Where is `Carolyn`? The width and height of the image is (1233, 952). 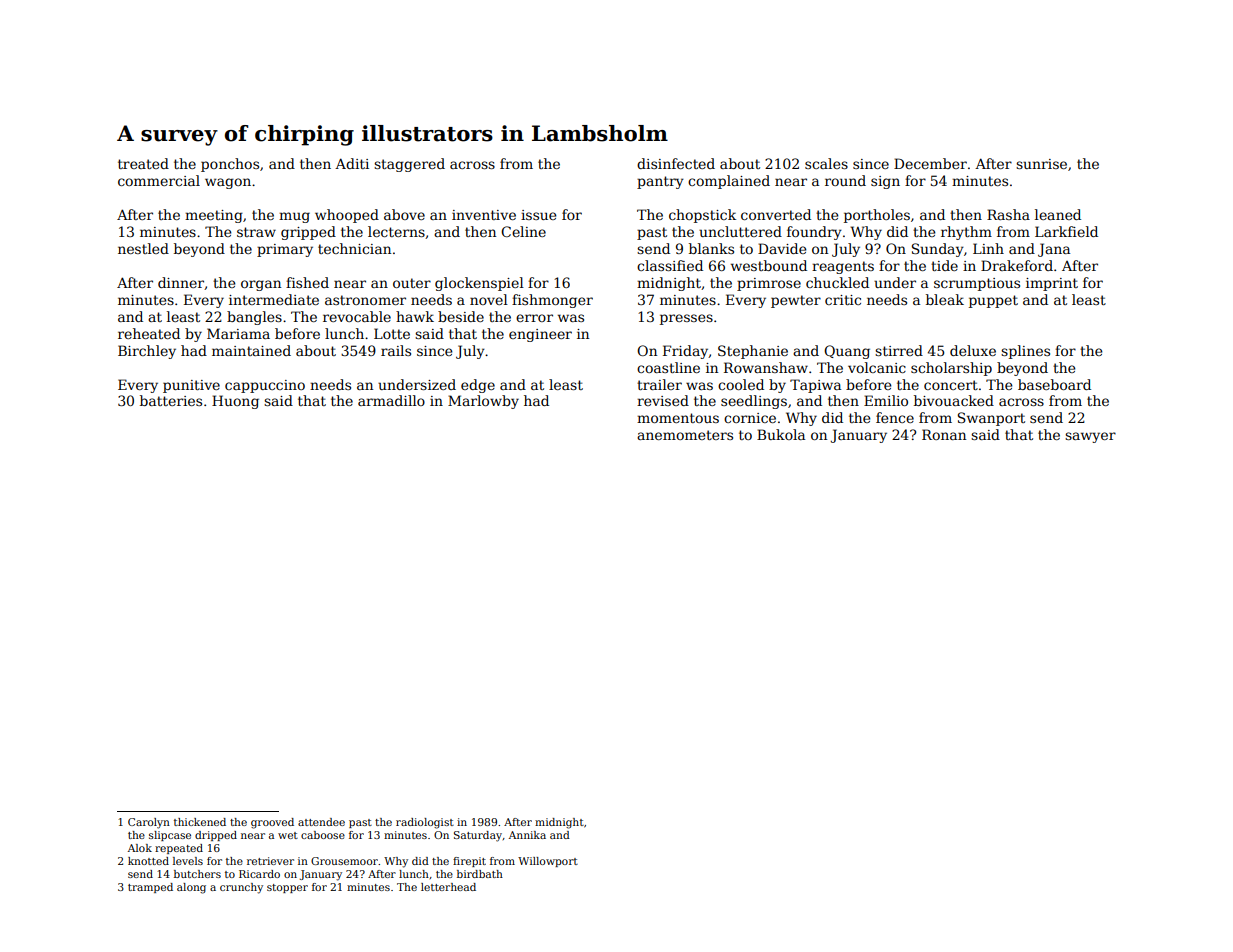 Carolyn is located at coordinates (149, 823).
